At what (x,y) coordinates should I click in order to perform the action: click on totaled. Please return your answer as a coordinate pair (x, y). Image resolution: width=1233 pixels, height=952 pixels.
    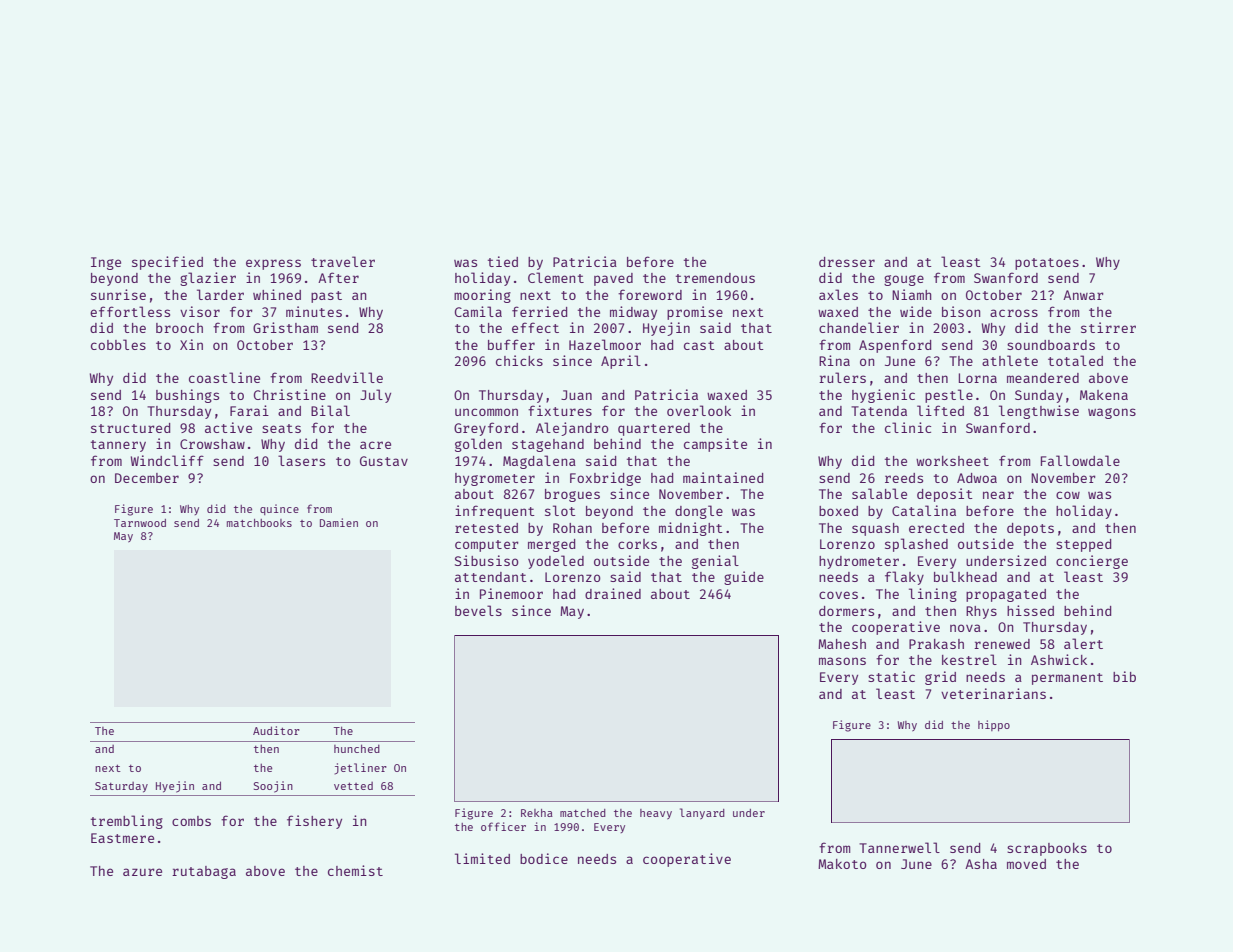
    Looking at the image, I should click on (1075, 360).
